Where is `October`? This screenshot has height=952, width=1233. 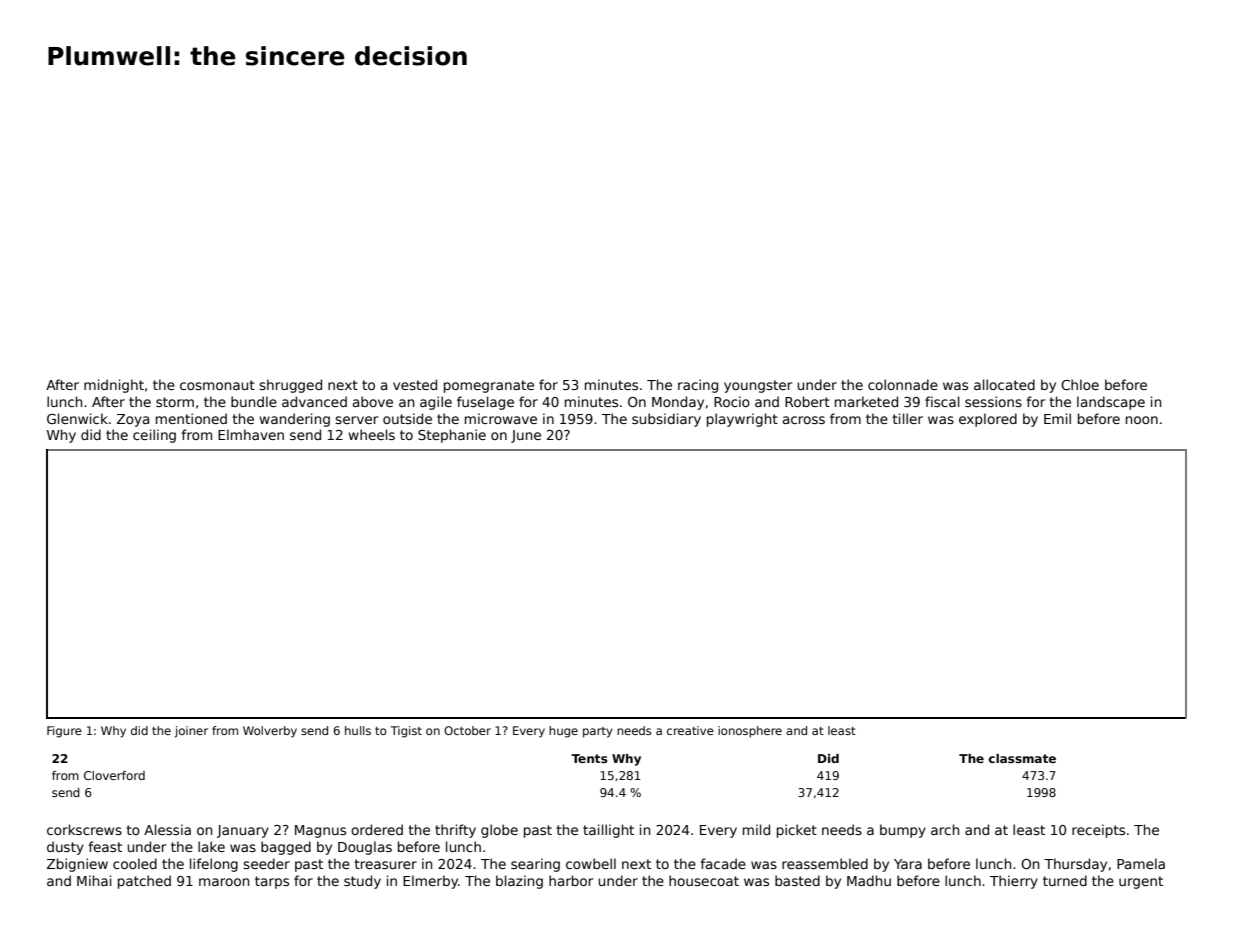
October is located at coordinates (467, 730).
